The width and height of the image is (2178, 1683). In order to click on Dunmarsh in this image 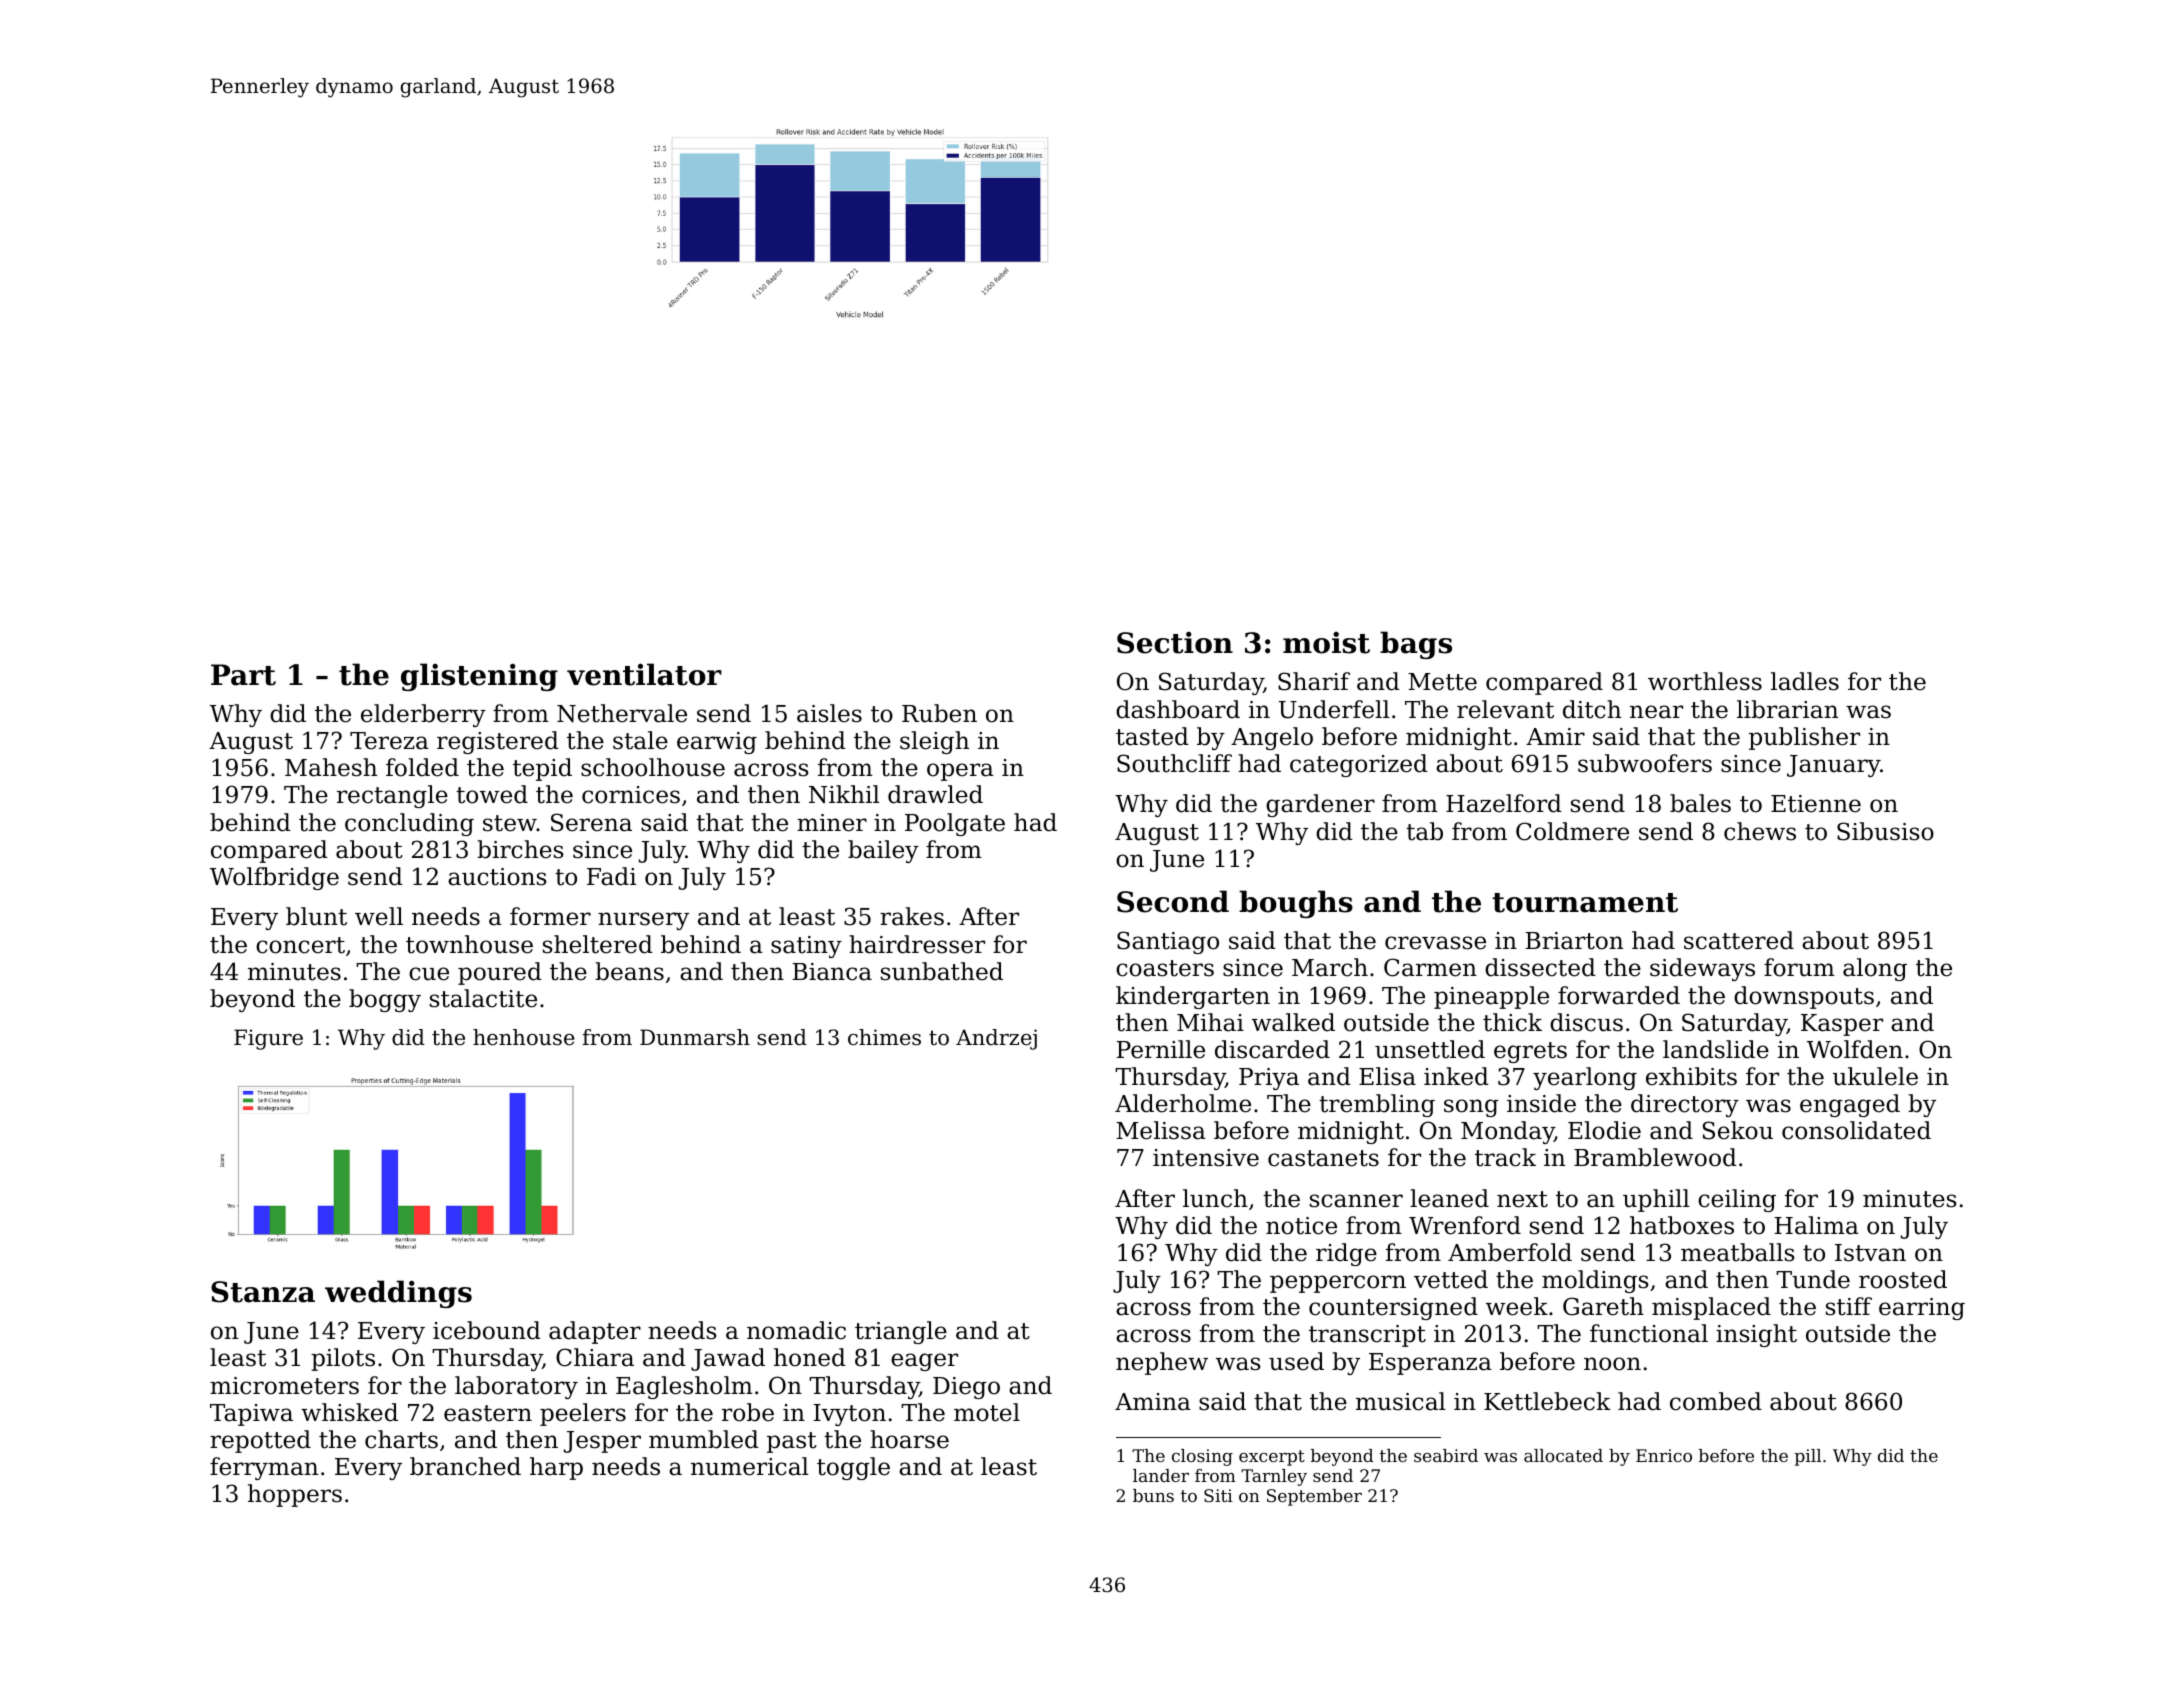, I will do `click(695, 1037)`.
